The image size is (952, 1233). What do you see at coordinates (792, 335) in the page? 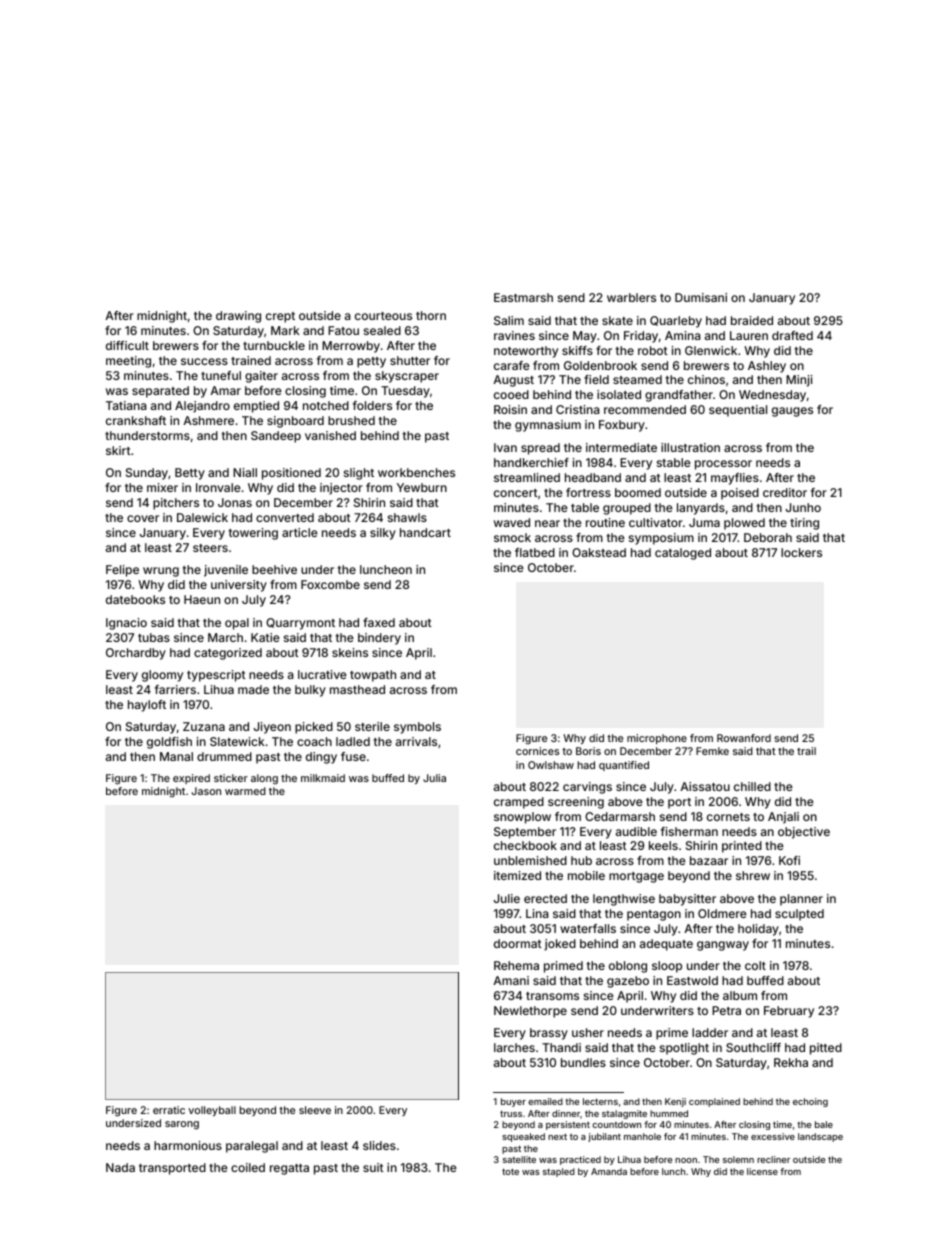
I see `drafted` at bounding box center [792, 335].
